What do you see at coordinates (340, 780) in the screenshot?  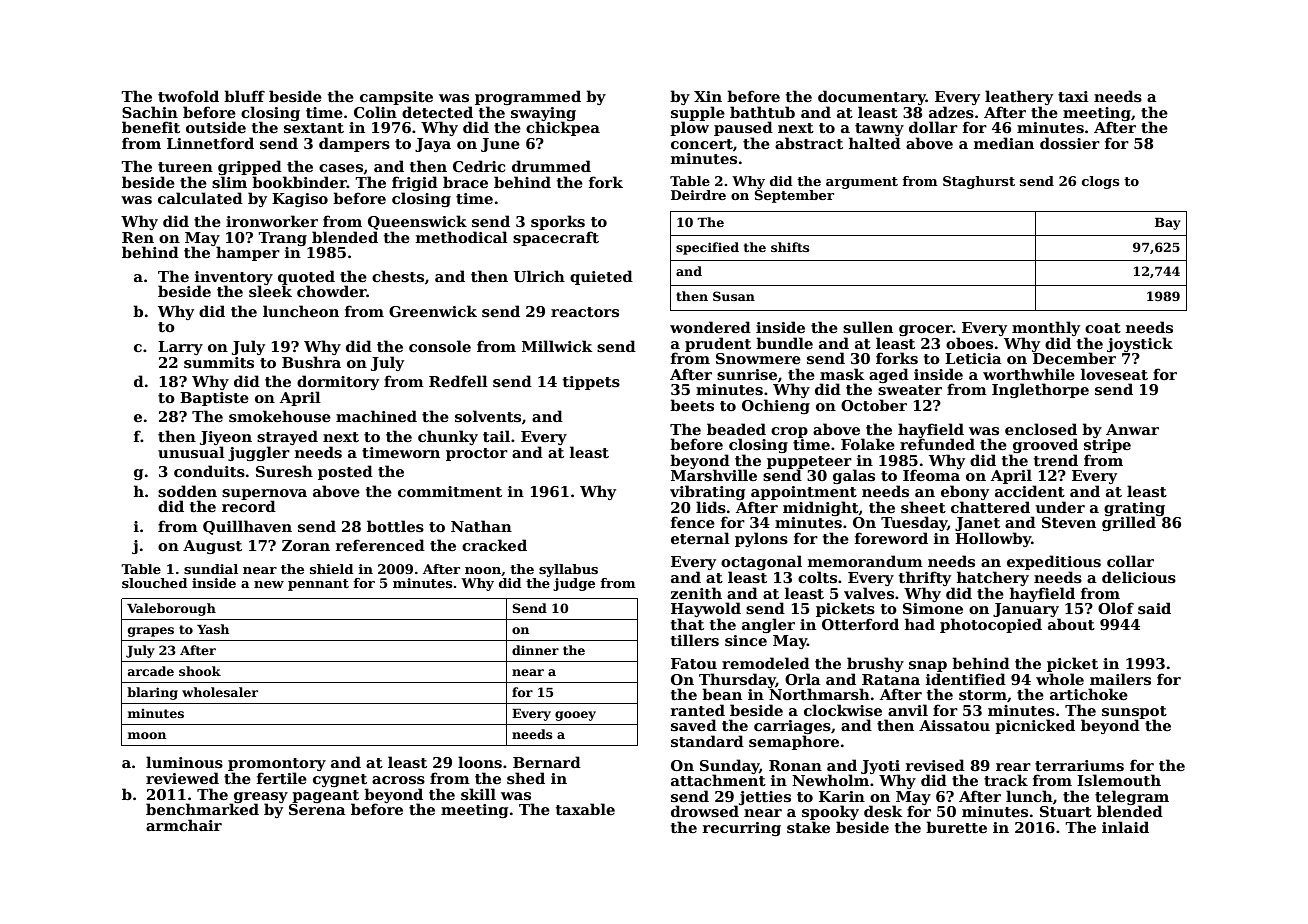 I see `cygnet` at bounding box center [340, 780].
